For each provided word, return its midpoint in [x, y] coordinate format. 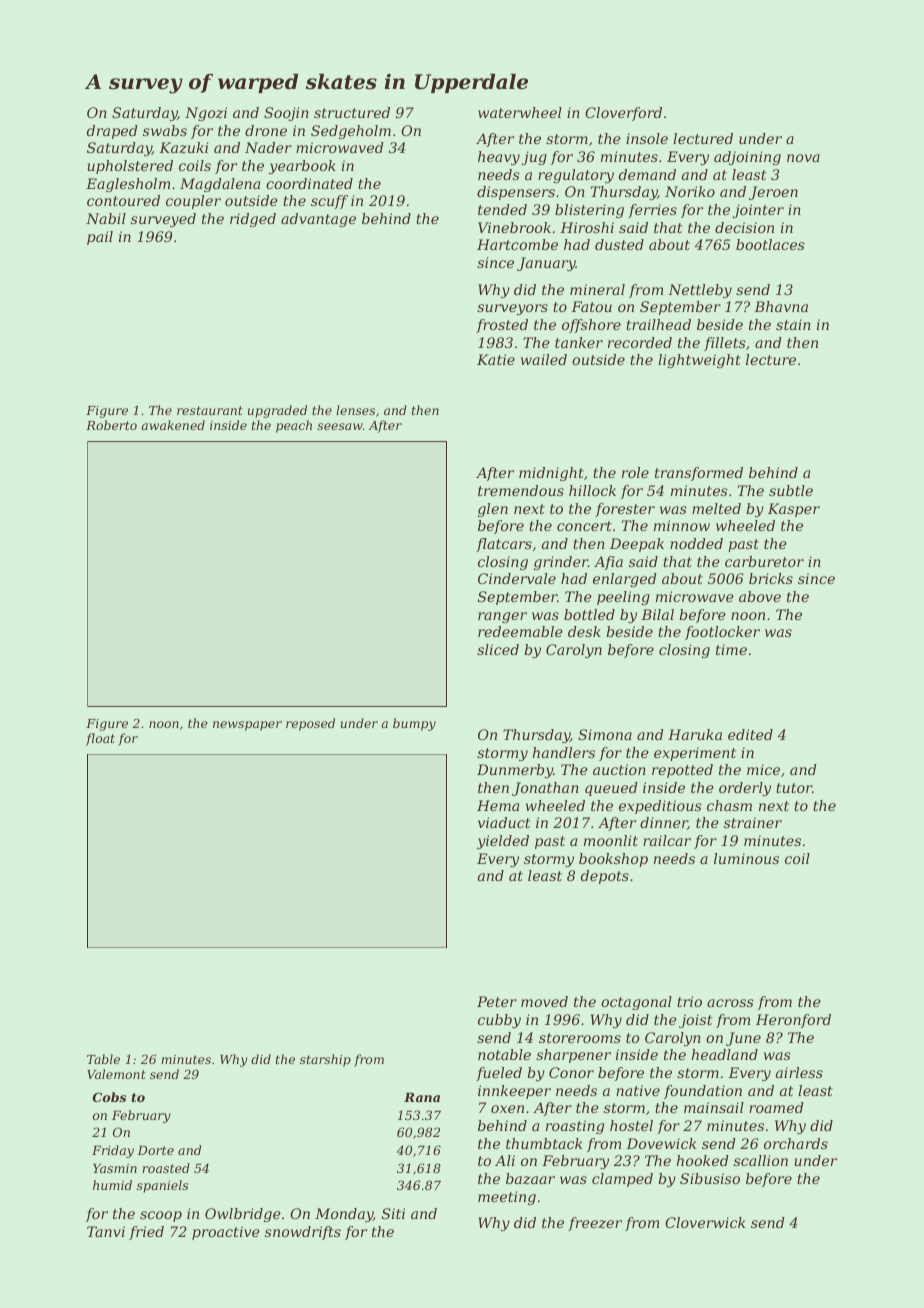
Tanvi [106, 1231]
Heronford [793, 1021]
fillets [725, 344]
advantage [318, 220]
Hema [498, 805]
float [100, 739]
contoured [123, 200]
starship [325, 1060]
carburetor [764, 561]
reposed [310, 724]
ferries [652, 211]
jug [534, 158]
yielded [503, 842]
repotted [682, 771]
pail [100, 238]
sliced [498, 649]
